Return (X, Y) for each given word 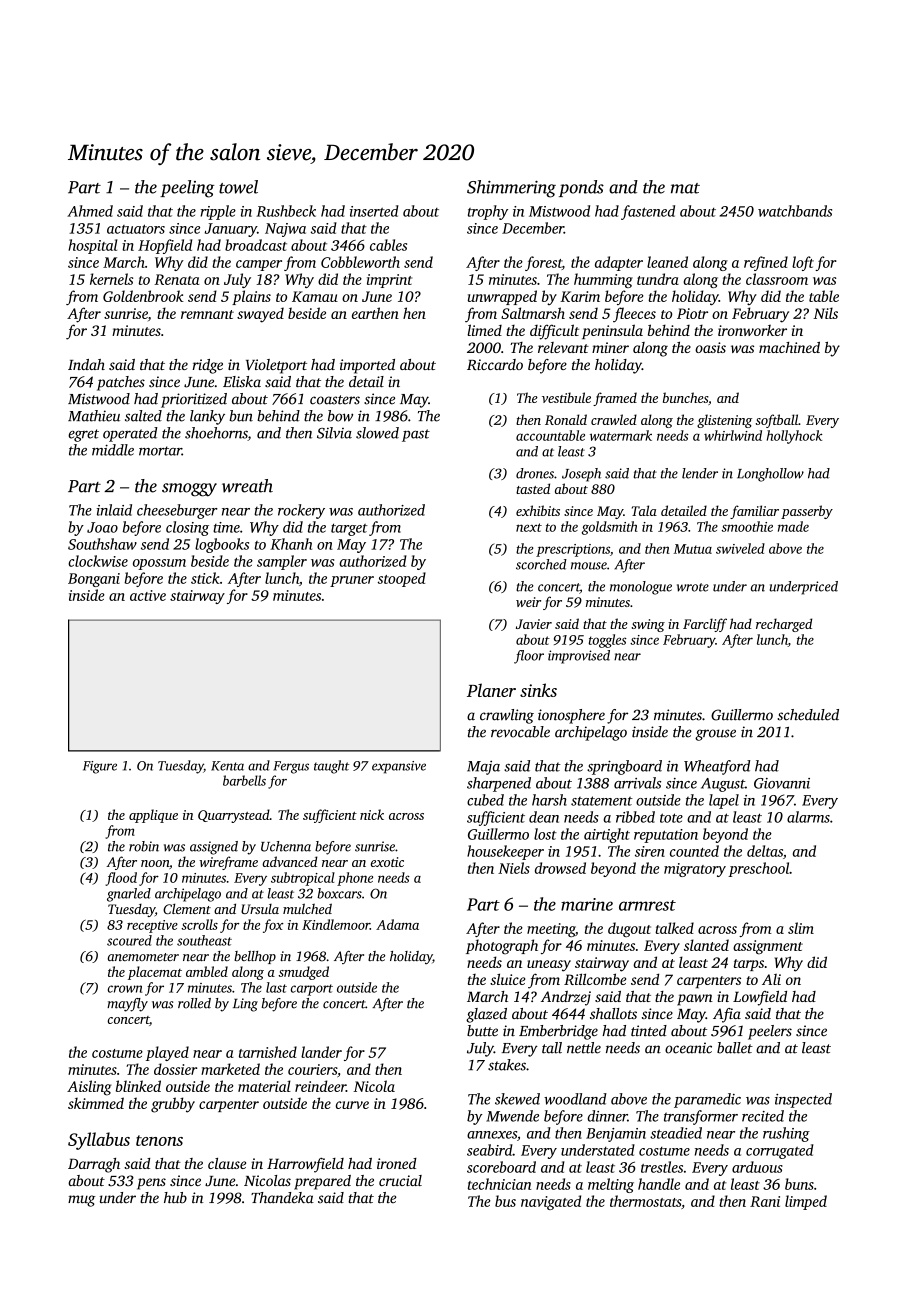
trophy (488, 212)
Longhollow (770, 475)
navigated (551, 1202)
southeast (204, 940)
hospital (92, 246)
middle (113, 450)
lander (321, 1052)
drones (535, 473)
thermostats (645, 1201)
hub (175, 1198)
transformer (701, 1117)
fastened (648, 212)
